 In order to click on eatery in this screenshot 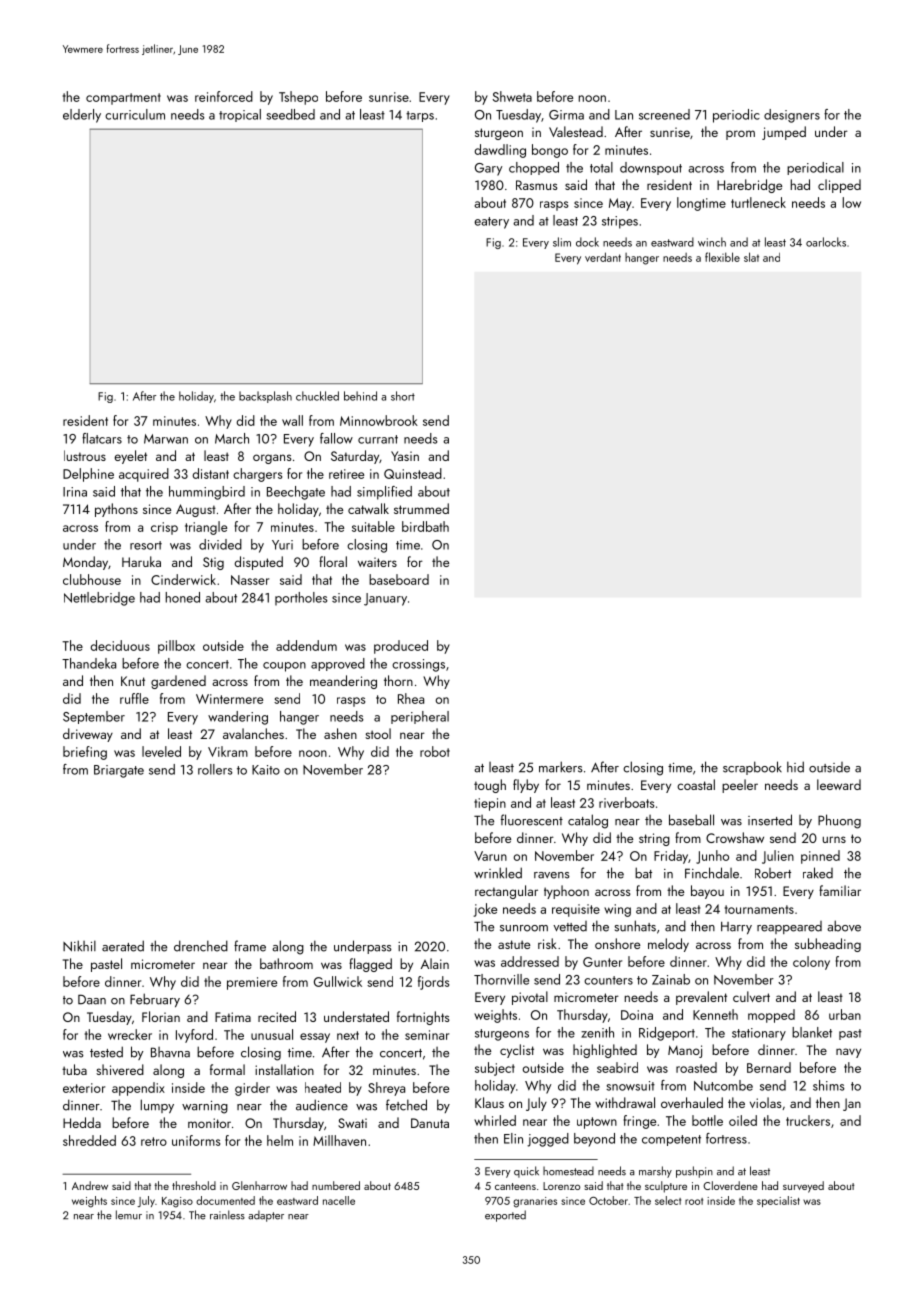, I will do `click(491, 223)`.
